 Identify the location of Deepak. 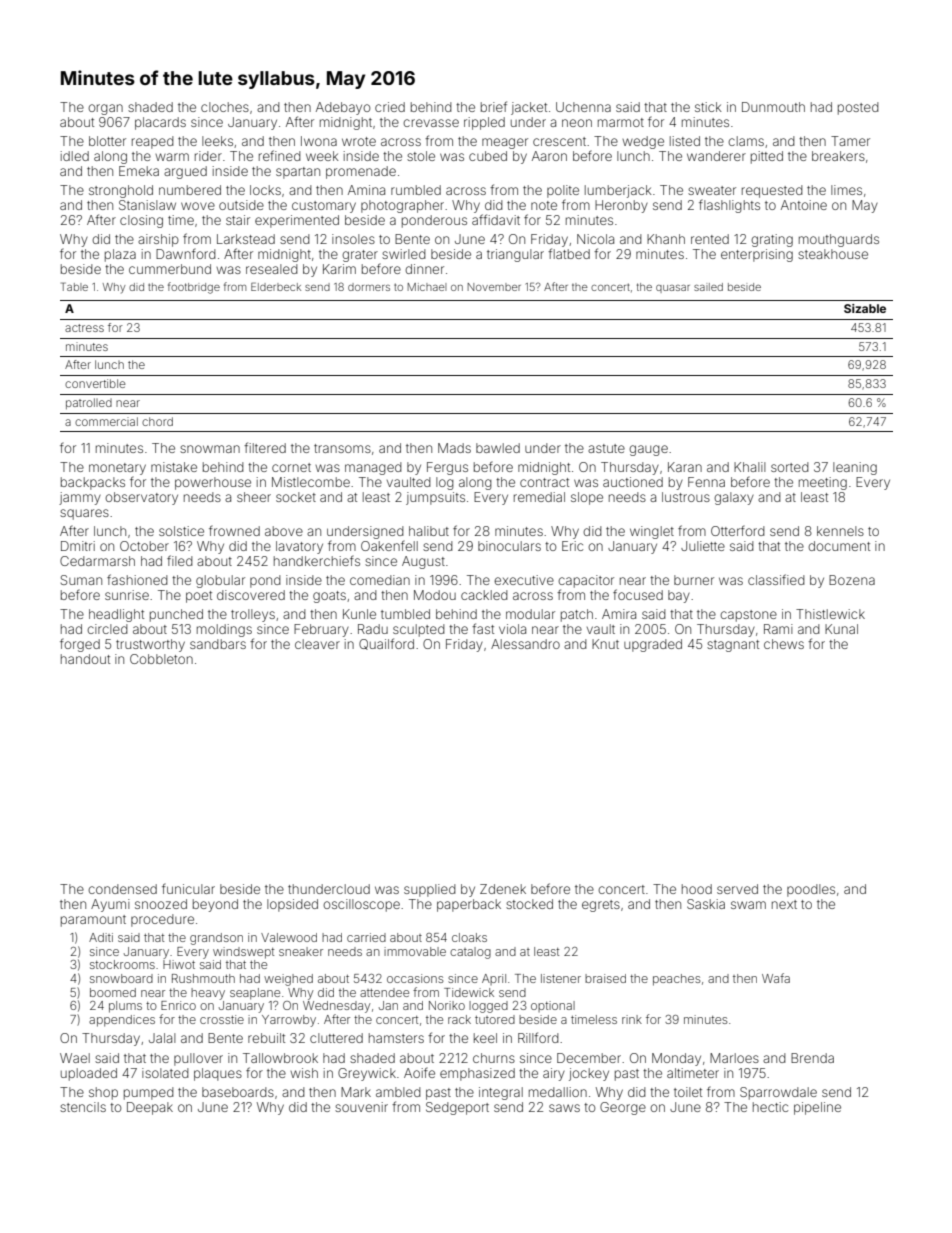
(150, 1108).
